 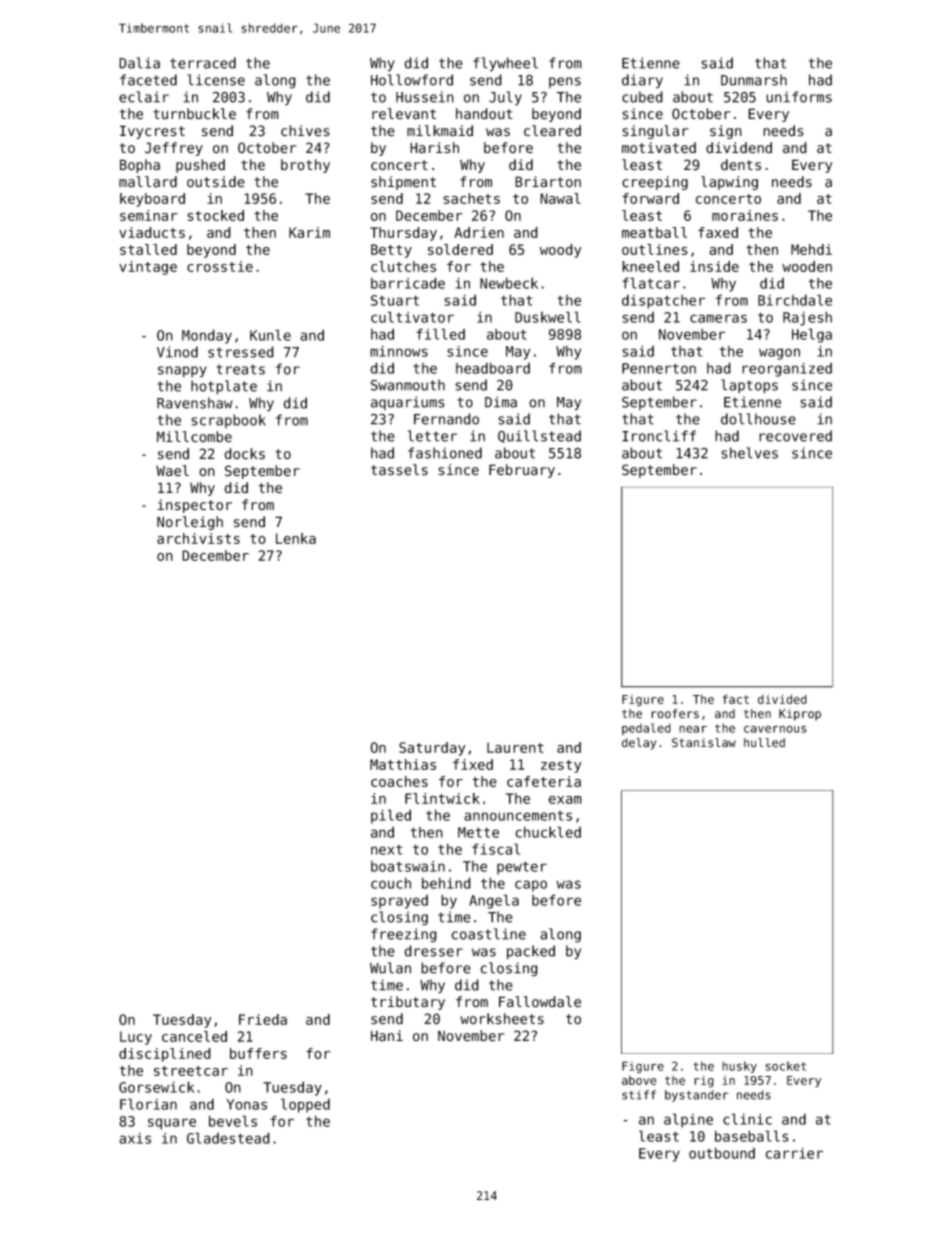 I want to click on inside, so click(x=714, y=266).
